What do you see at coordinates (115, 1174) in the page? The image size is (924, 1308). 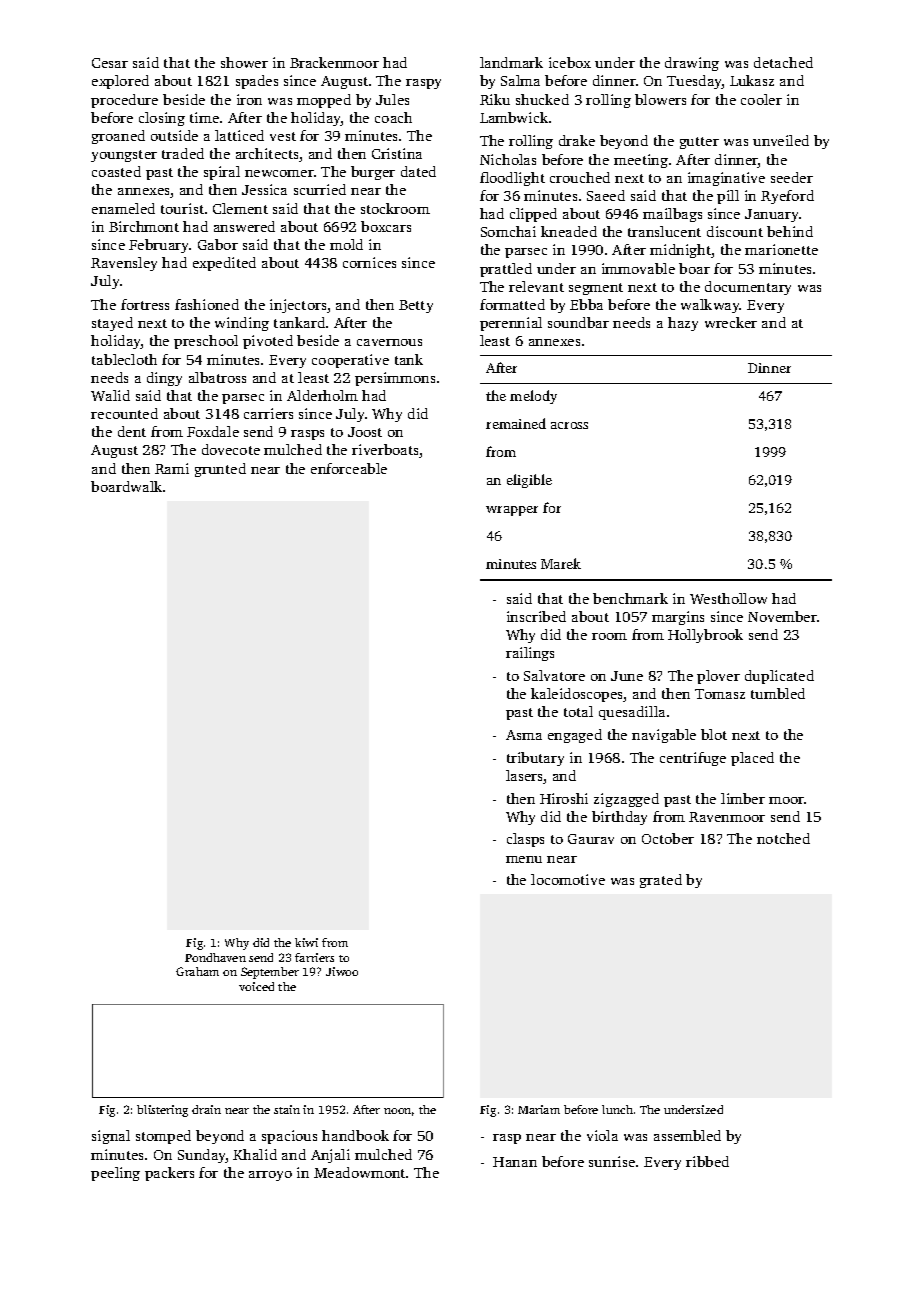 I see `peeling` at bounding box center [115, 1174].
